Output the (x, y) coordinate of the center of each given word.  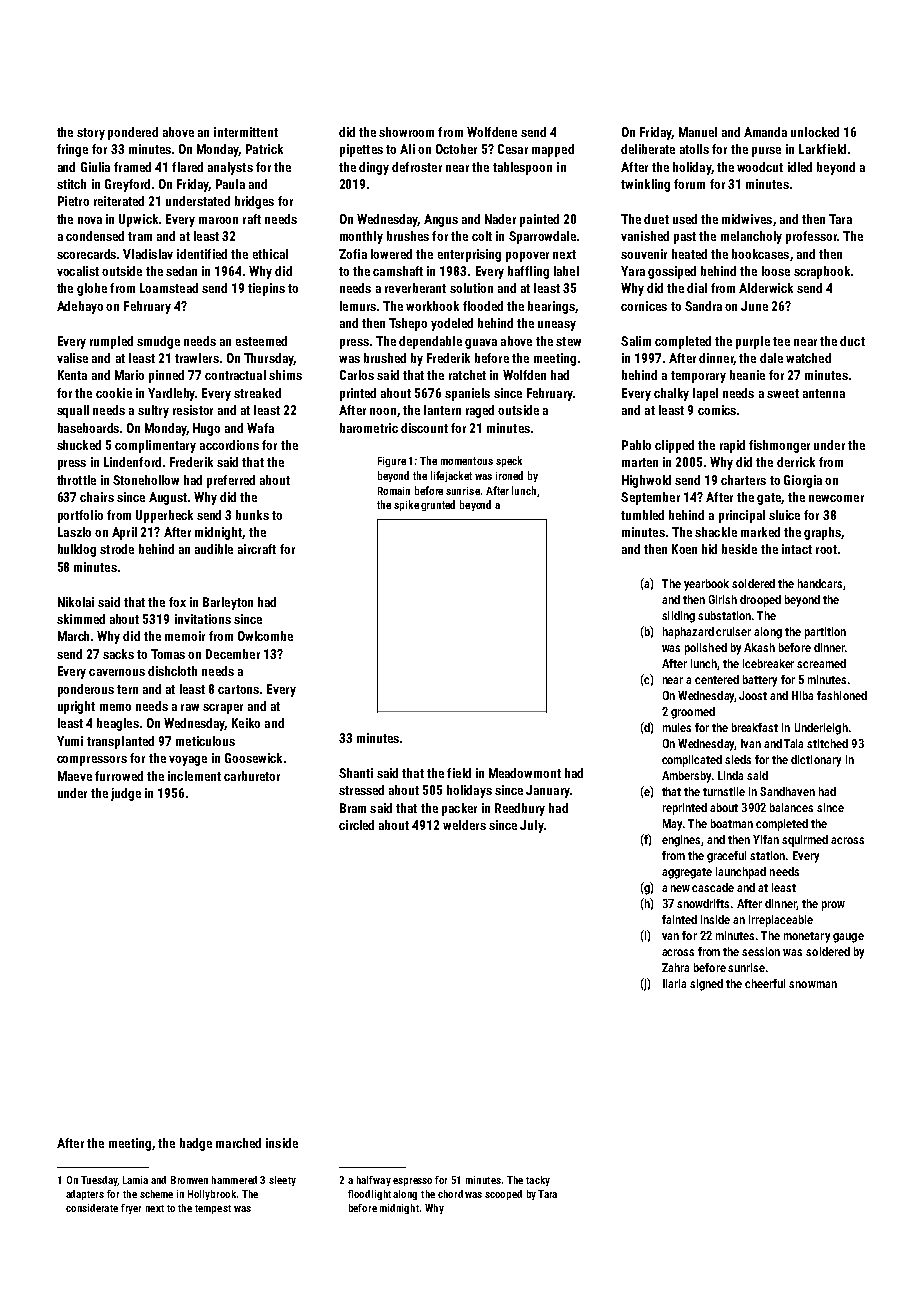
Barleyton (228, 603)
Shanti (356, 773)
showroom (406, 132)
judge (126, 794)
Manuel (698, 132)
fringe (72, 150)
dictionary (816, 761)
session (761, 951)
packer (459, 809)
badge (196, 1144)
